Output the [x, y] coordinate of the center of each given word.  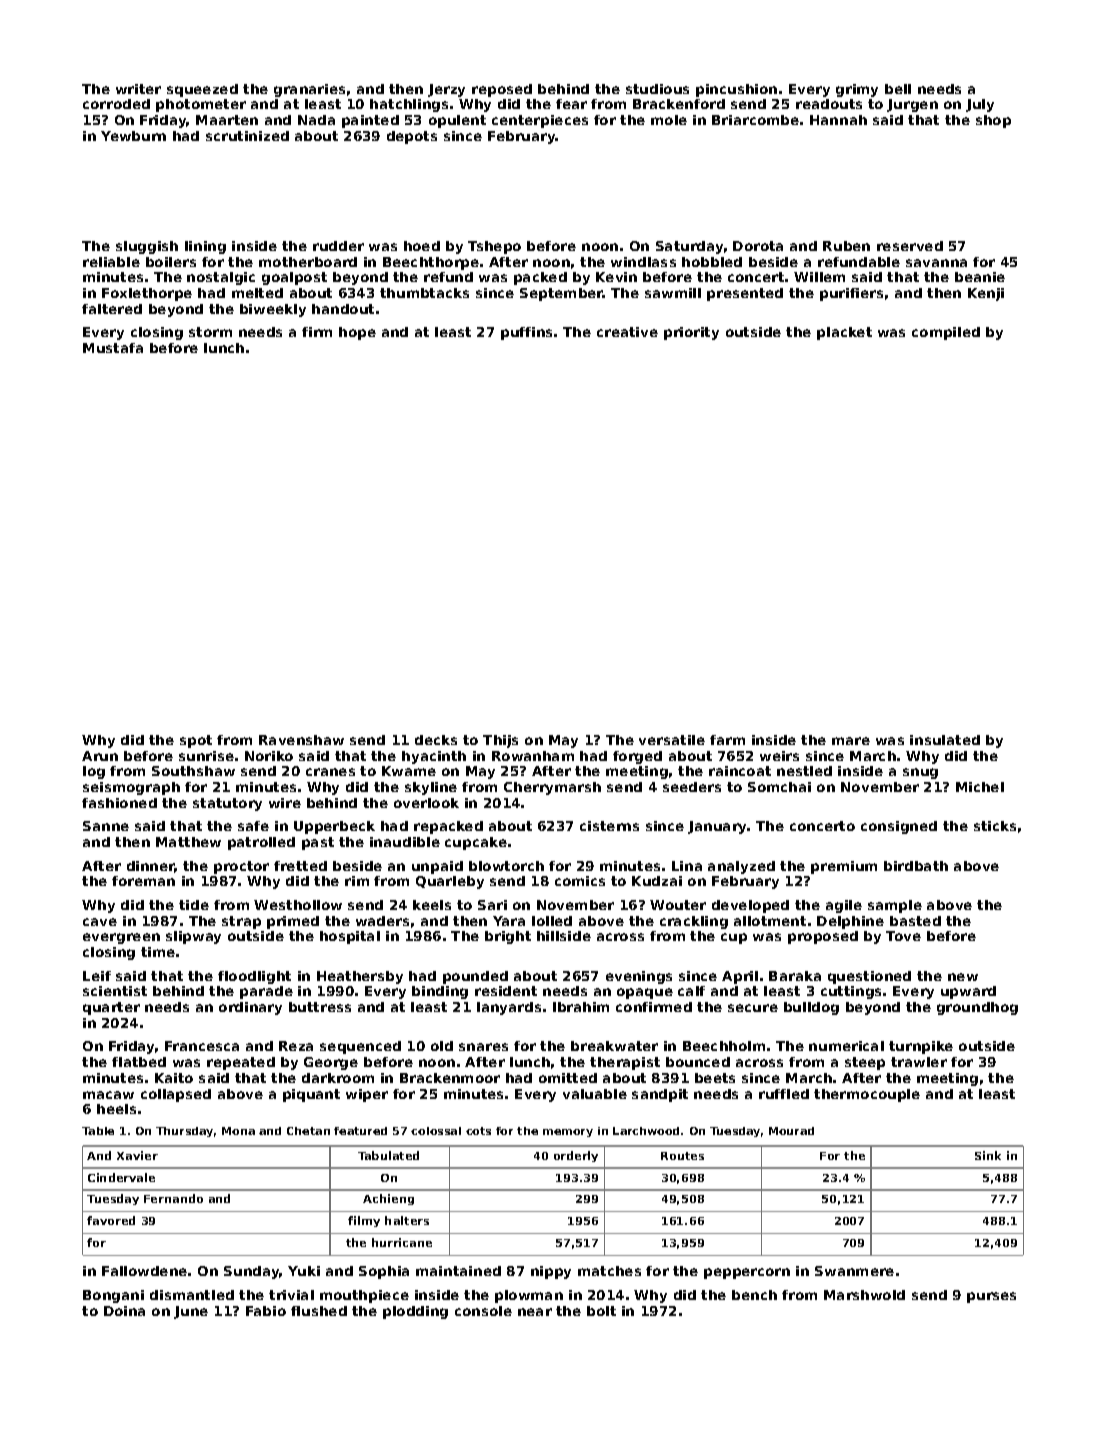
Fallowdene [144, 1271]
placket [844, 333]
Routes [682, 1156]
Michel [980, 787]
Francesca [202, 1046]
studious [657, 89]
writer [138, 89]
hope [357, 333]
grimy [857, 90]
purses [991, 1297]
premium [844, 867]
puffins [526, 333]
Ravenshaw [301, 740]
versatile [672, 740]
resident [506, 991]
